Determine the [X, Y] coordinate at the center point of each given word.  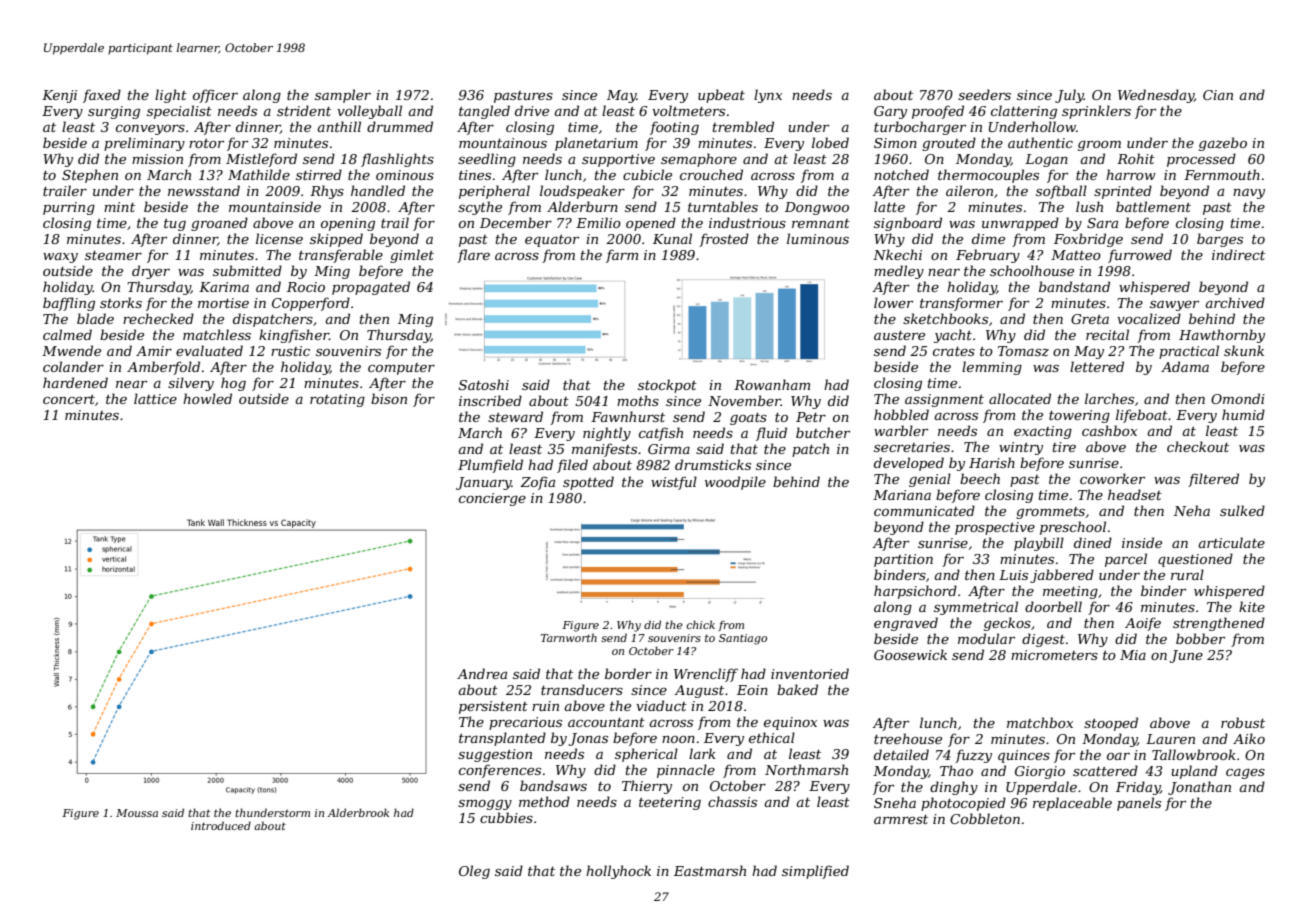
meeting [1070, 592]
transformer [961, 304]
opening [348, 224]
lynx [768, 96]
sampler [343, 96]
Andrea [482, 673]
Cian [1218, 95]
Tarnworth [569, 637]
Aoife [1143, 624]
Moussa [137, 813]
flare [473, 256]
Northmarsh [806, 769]
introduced [221, 825]
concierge [492, 499]
